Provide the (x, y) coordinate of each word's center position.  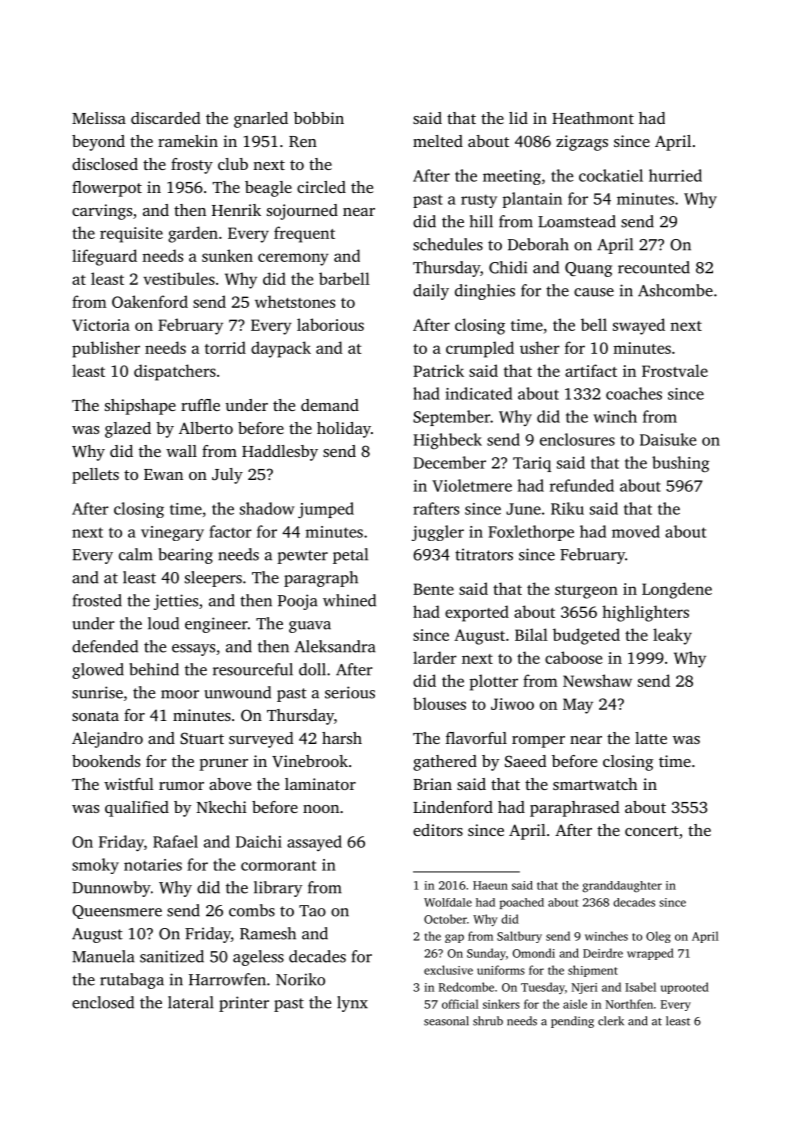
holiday (344, 430)
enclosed (103, 1002)
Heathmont (593, 118)
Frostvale (675, 370)
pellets (95, 476)
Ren (303, 141)
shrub (488, 1021)
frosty (192, 166)
